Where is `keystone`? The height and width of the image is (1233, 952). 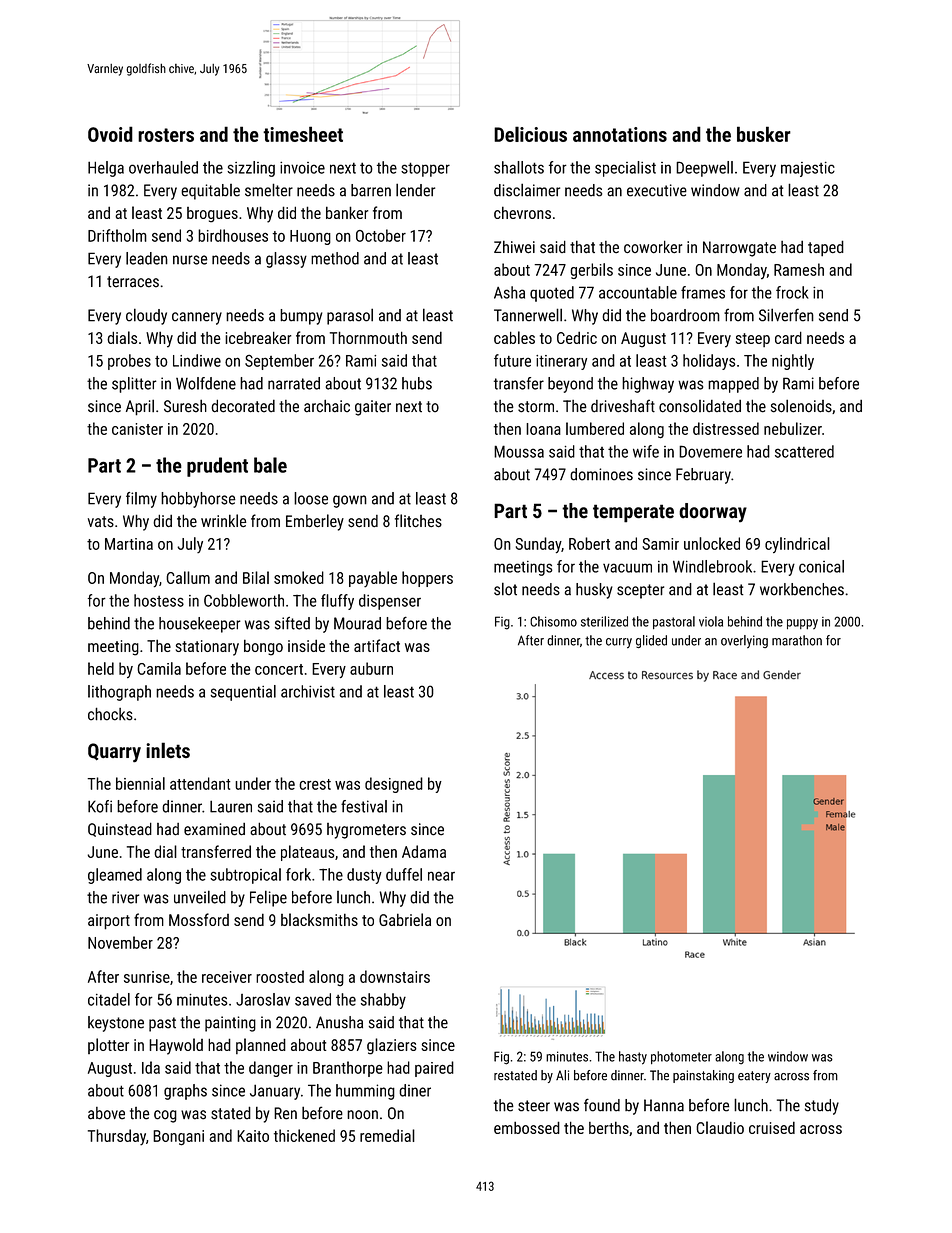 keystone is located at coordinates (116, 1024).
